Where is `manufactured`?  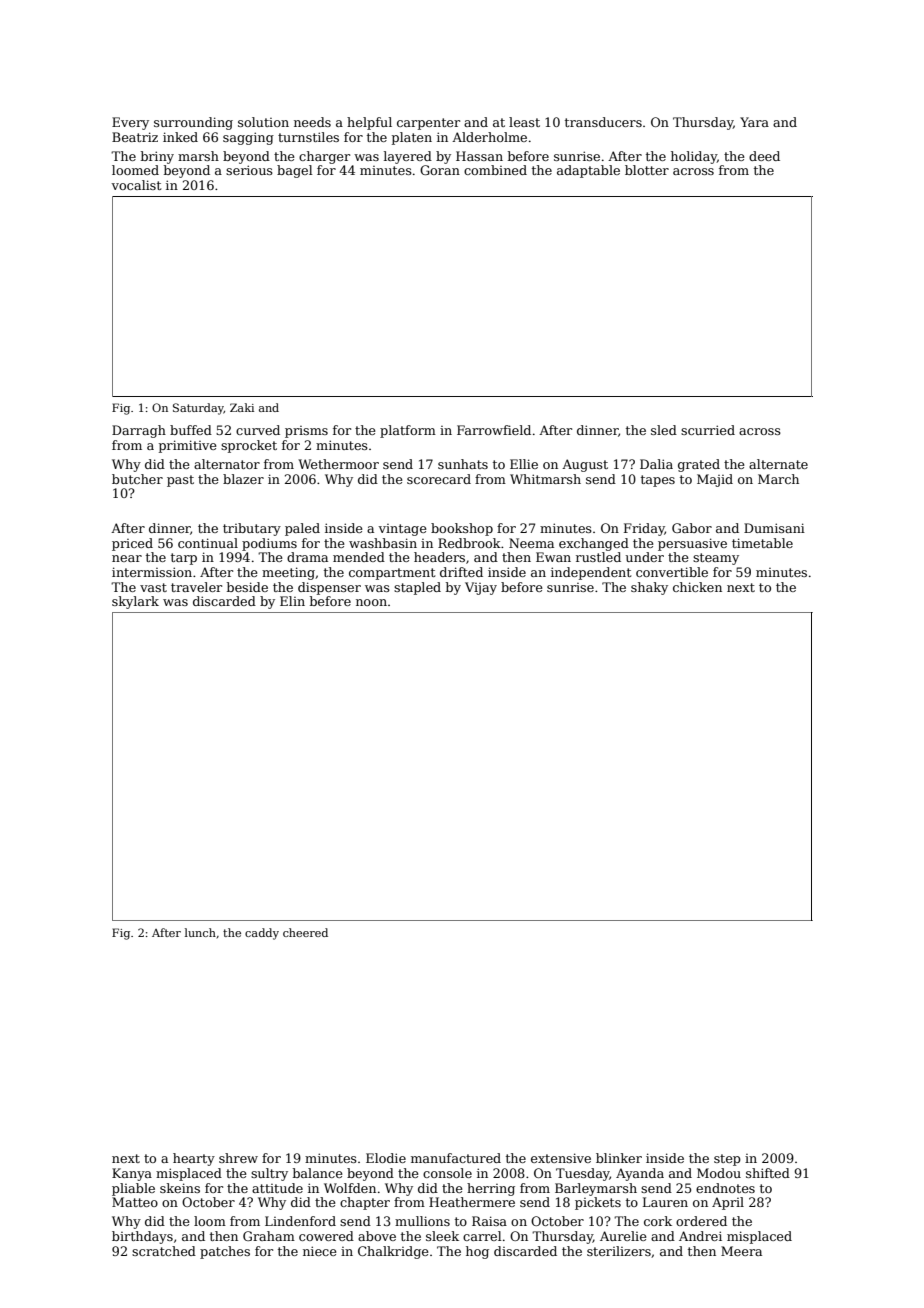
manufactured is located at coordinates (456, 1158).
